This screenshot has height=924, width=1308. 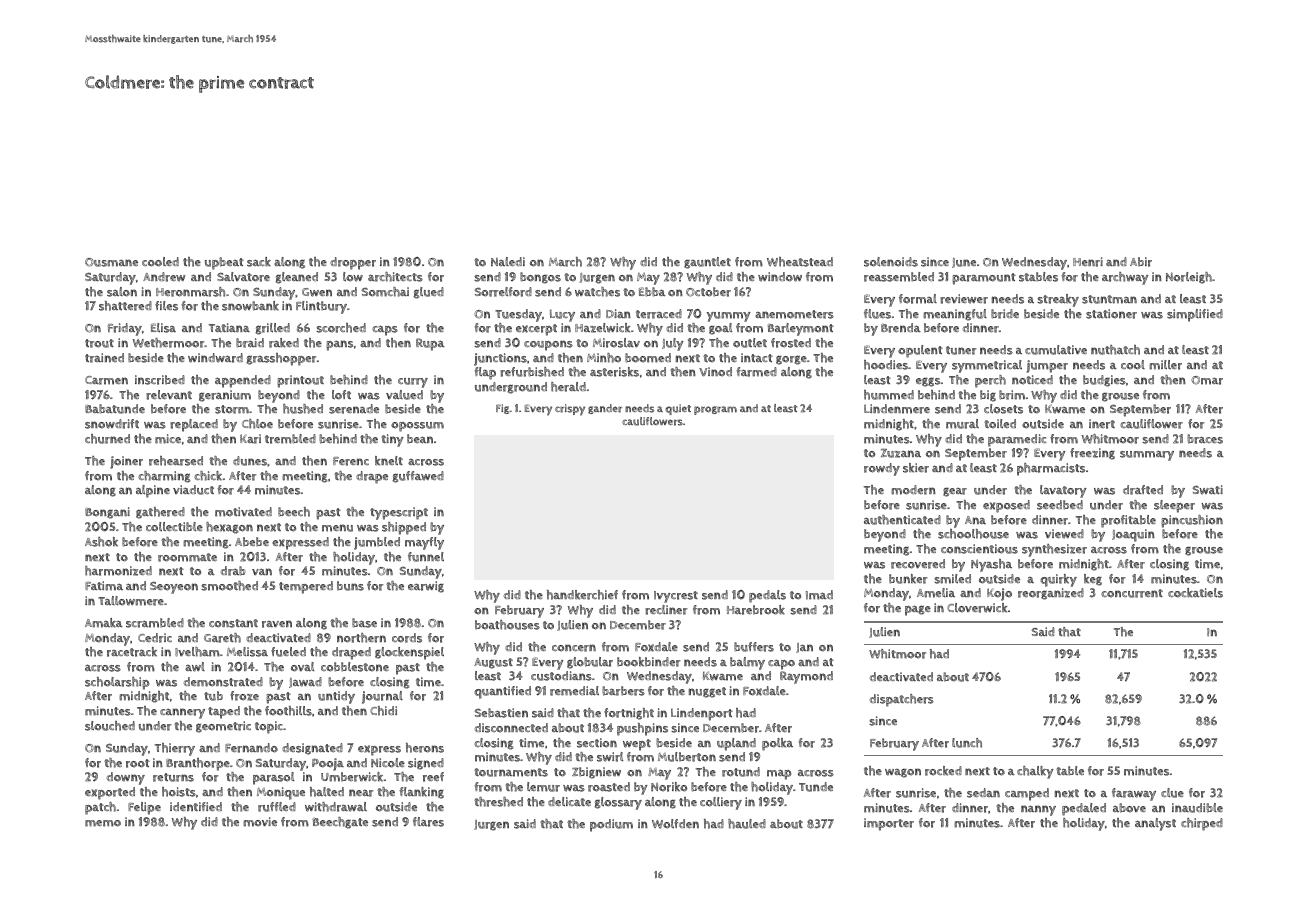 What do you see at coordinates (707, 263) in the screenshot?
I see `gauntlet` at bounding box center [707, 263].
